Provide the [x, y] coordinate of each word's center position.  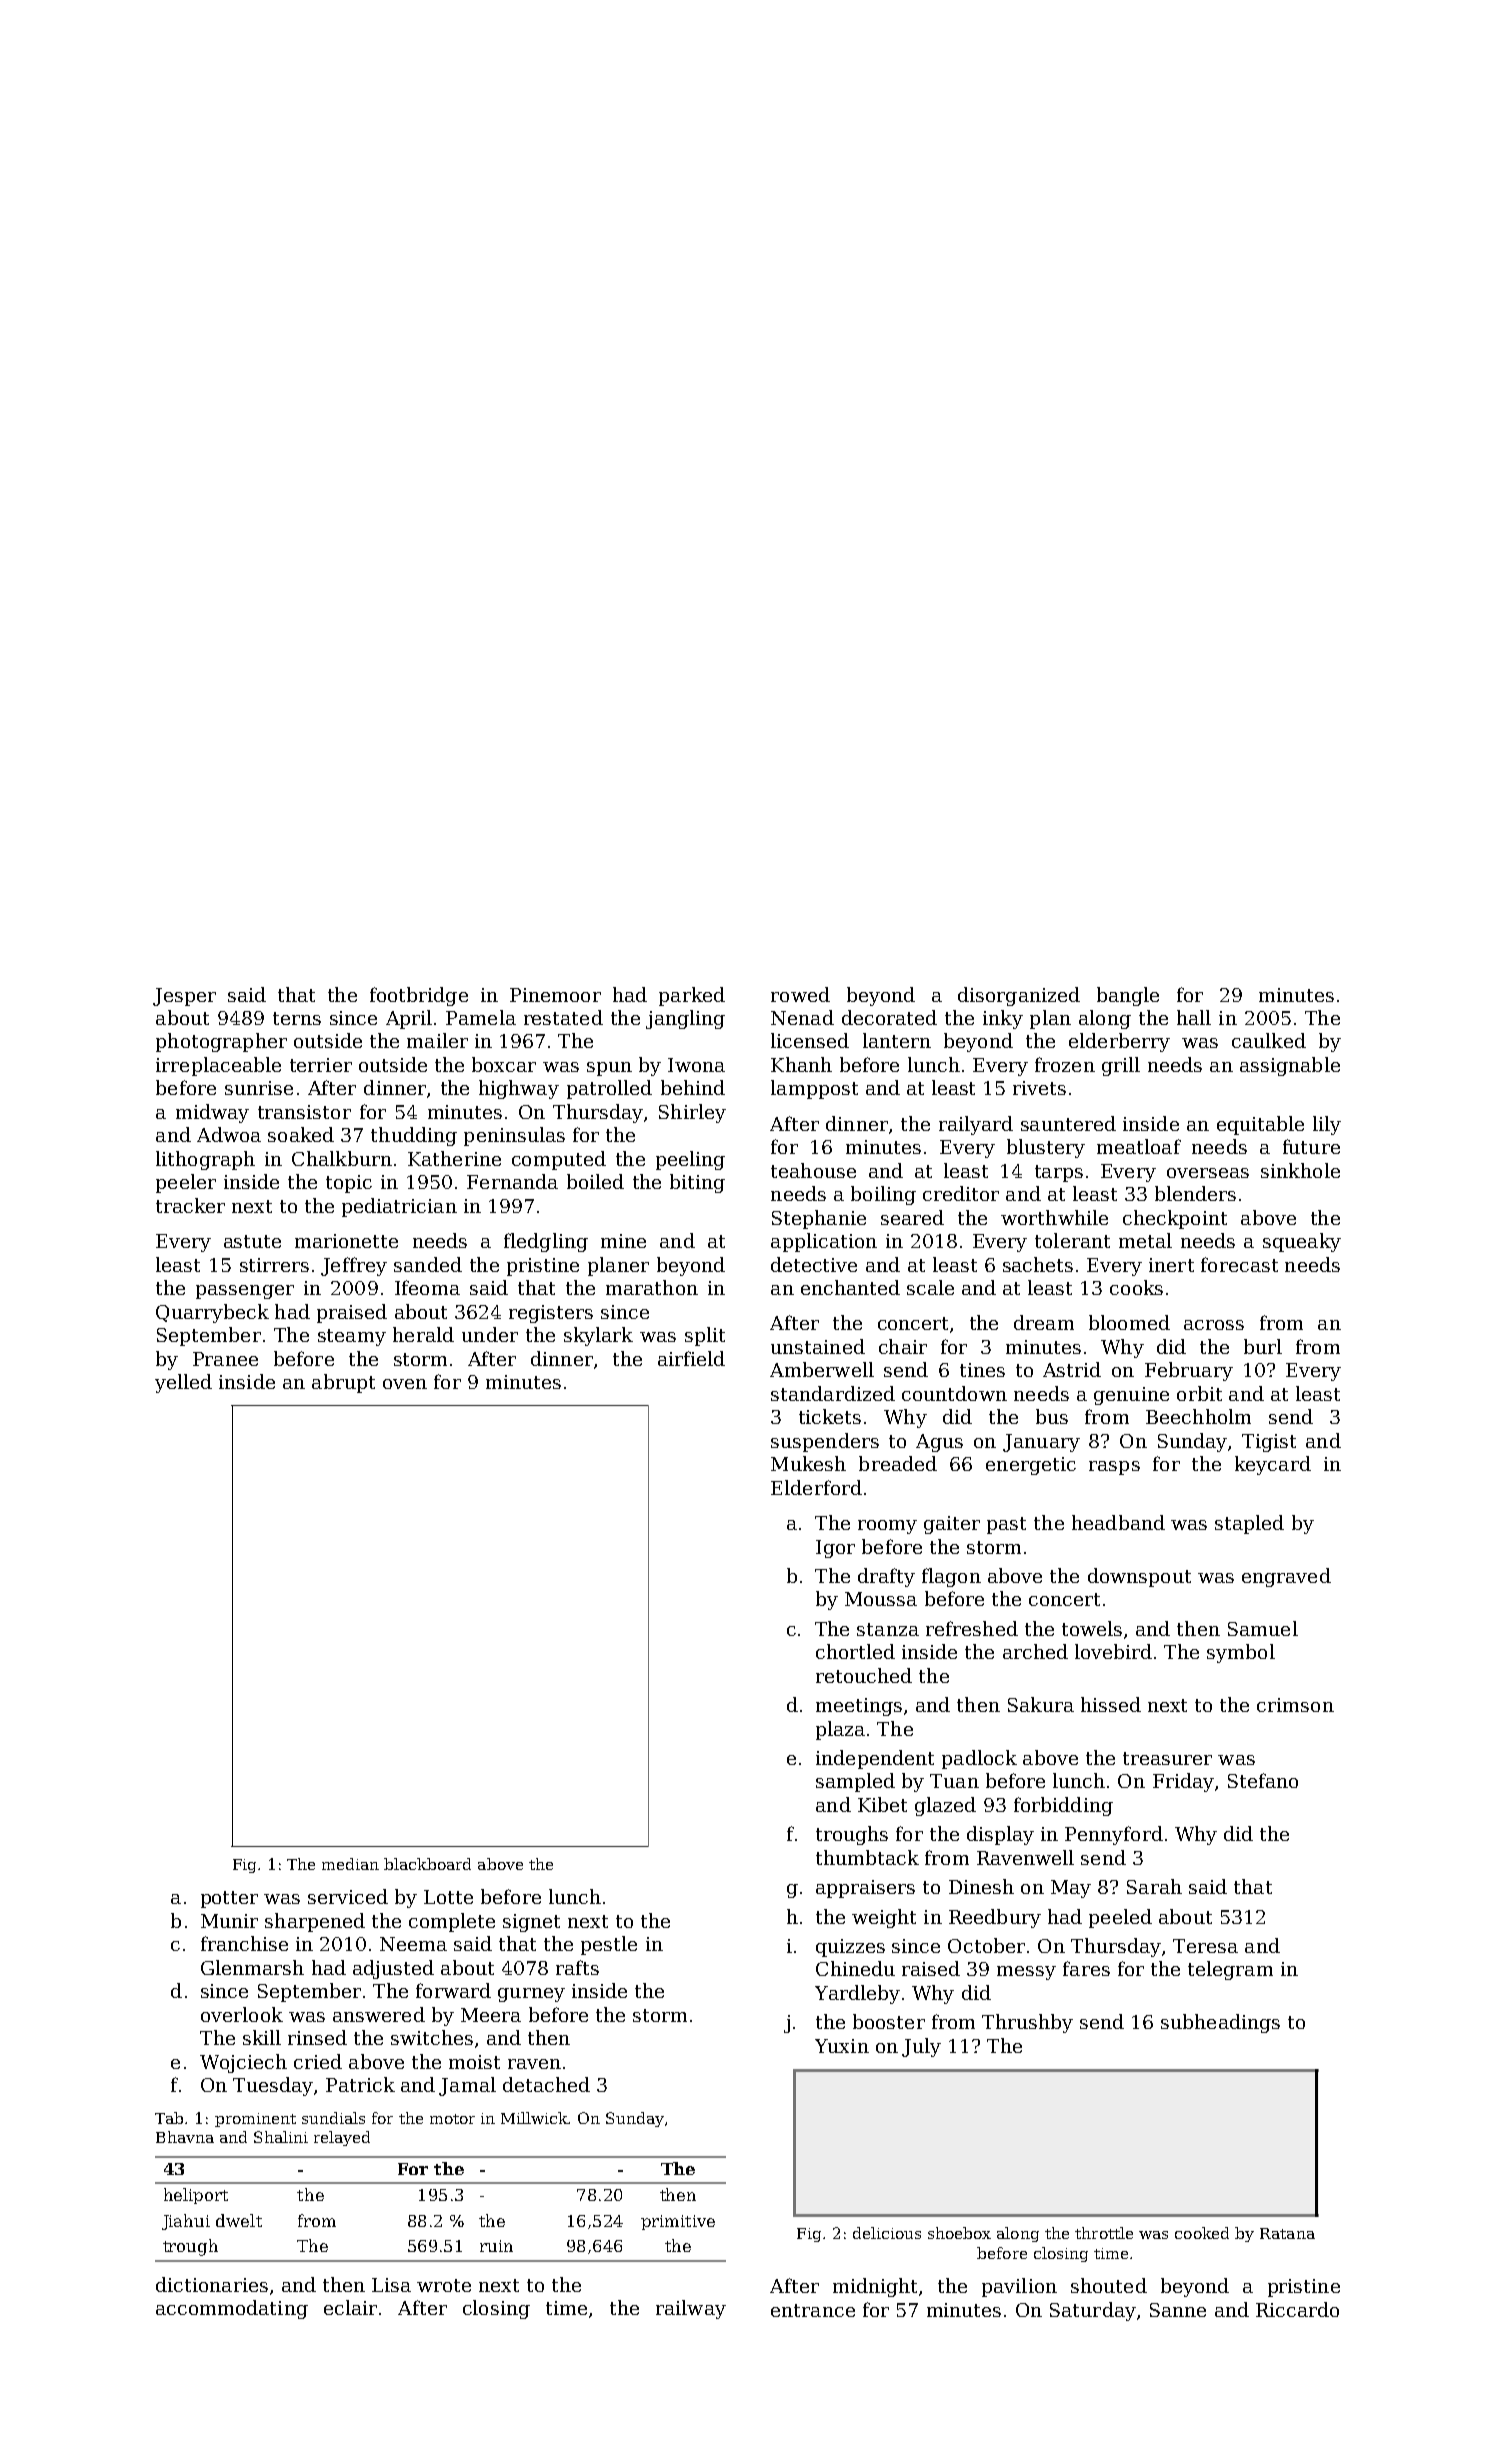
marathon [652, 1287]
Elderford [816, 1487]
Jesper [184, 997]
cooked [1202, 2233]
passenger [245, 1292]
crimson [1295, 1705]
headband [1118, 1522]
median [350, 1864]
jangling [685, 1019]
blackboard [427, 1864]
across [1214, 1325]
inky [1003, 1019]
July [921, 2047]
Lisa [391, 2285]
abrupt [343, 1383]
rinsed [317, 2037]
